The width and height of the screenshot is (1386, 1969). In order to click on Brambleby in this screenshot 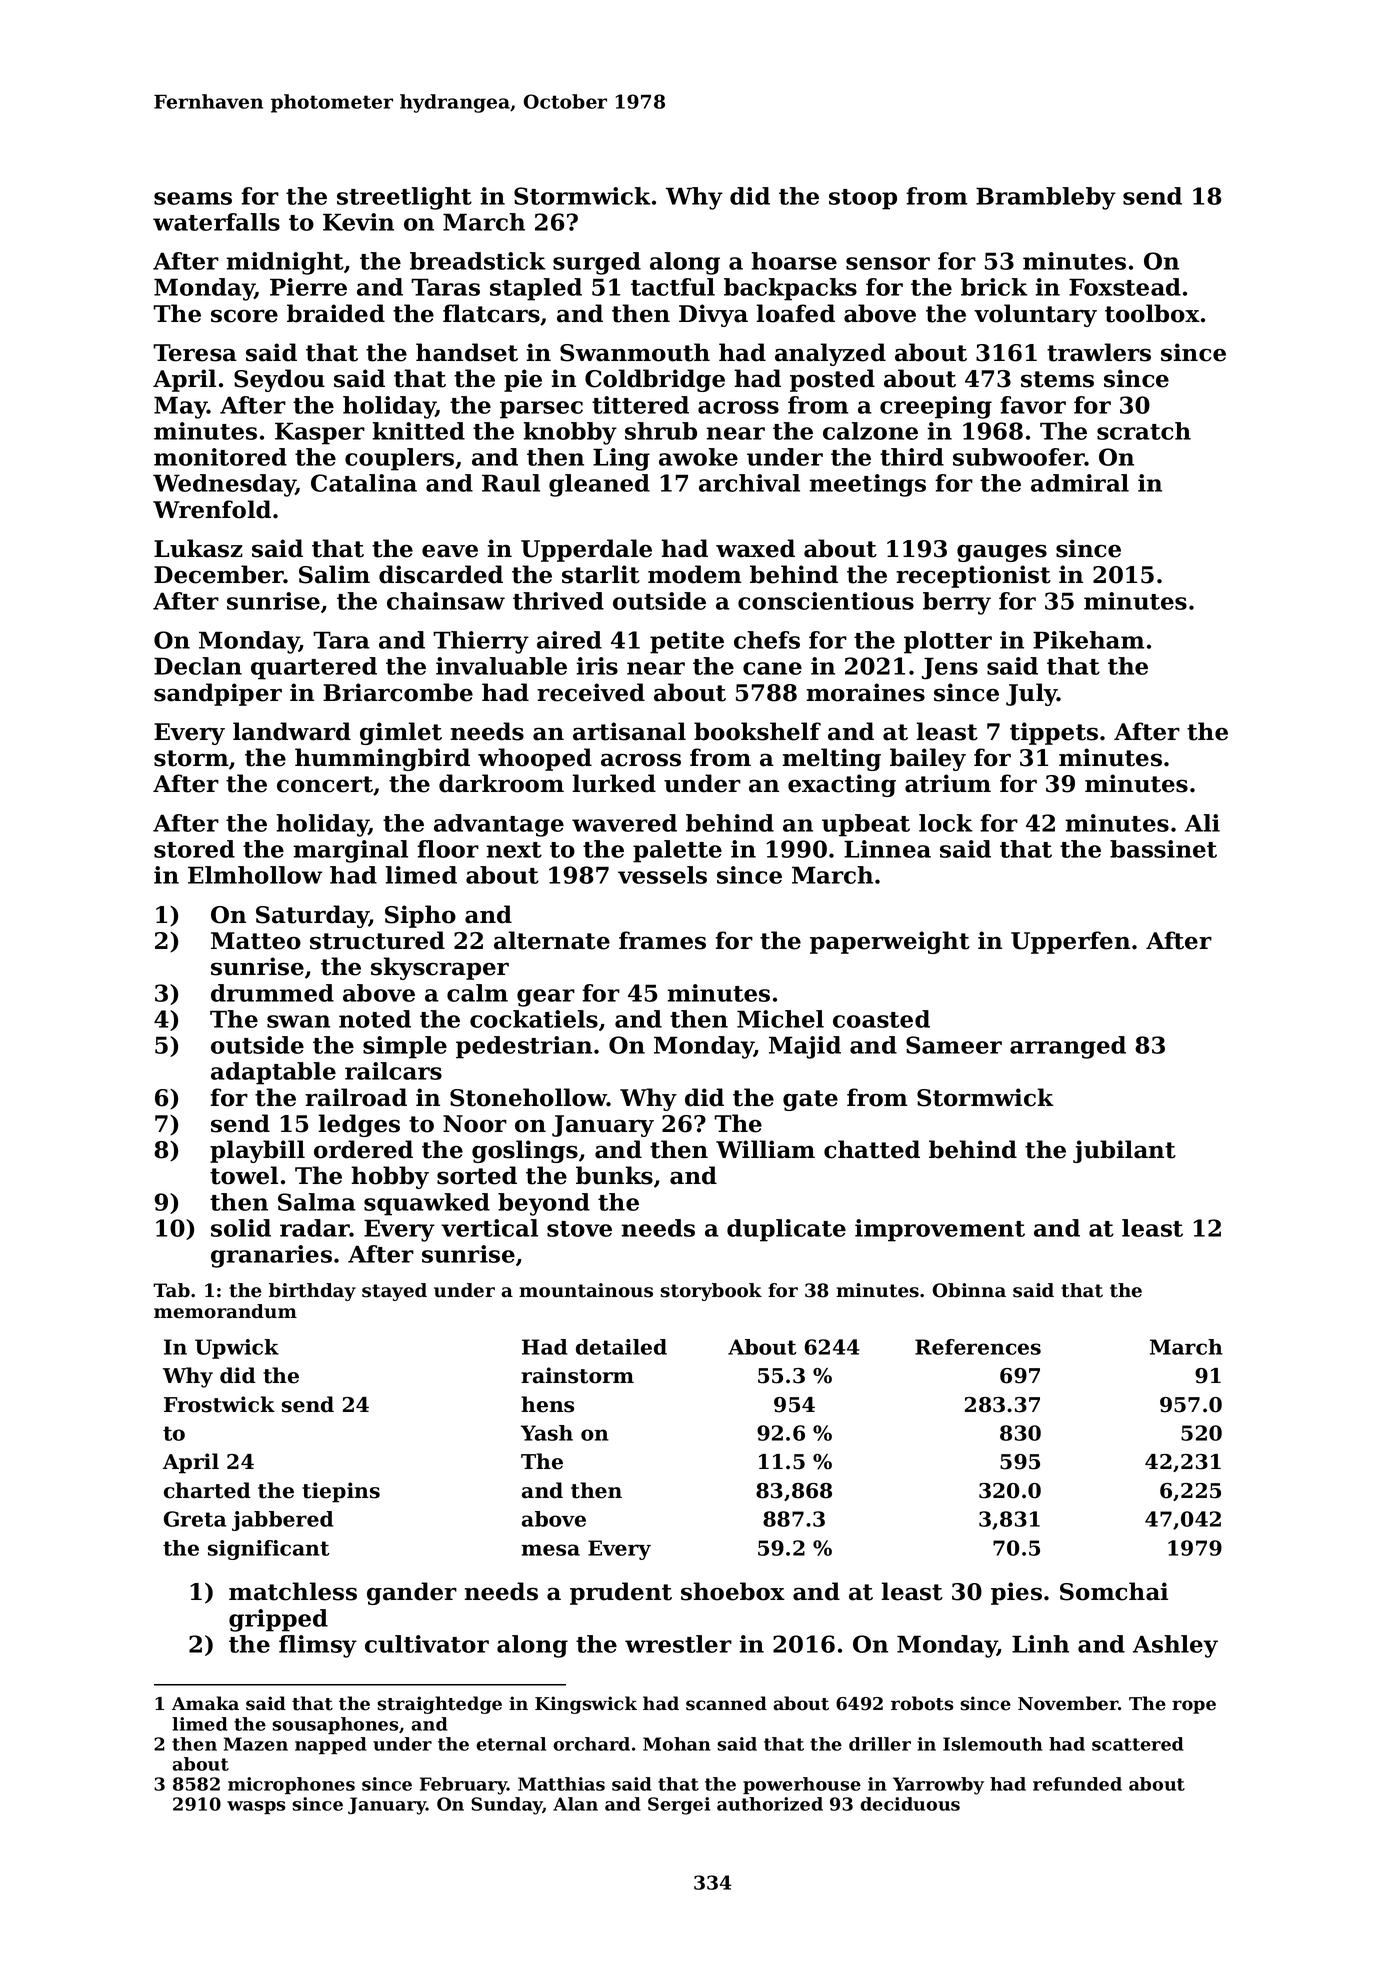, I will do `click(1046, 198)`.
